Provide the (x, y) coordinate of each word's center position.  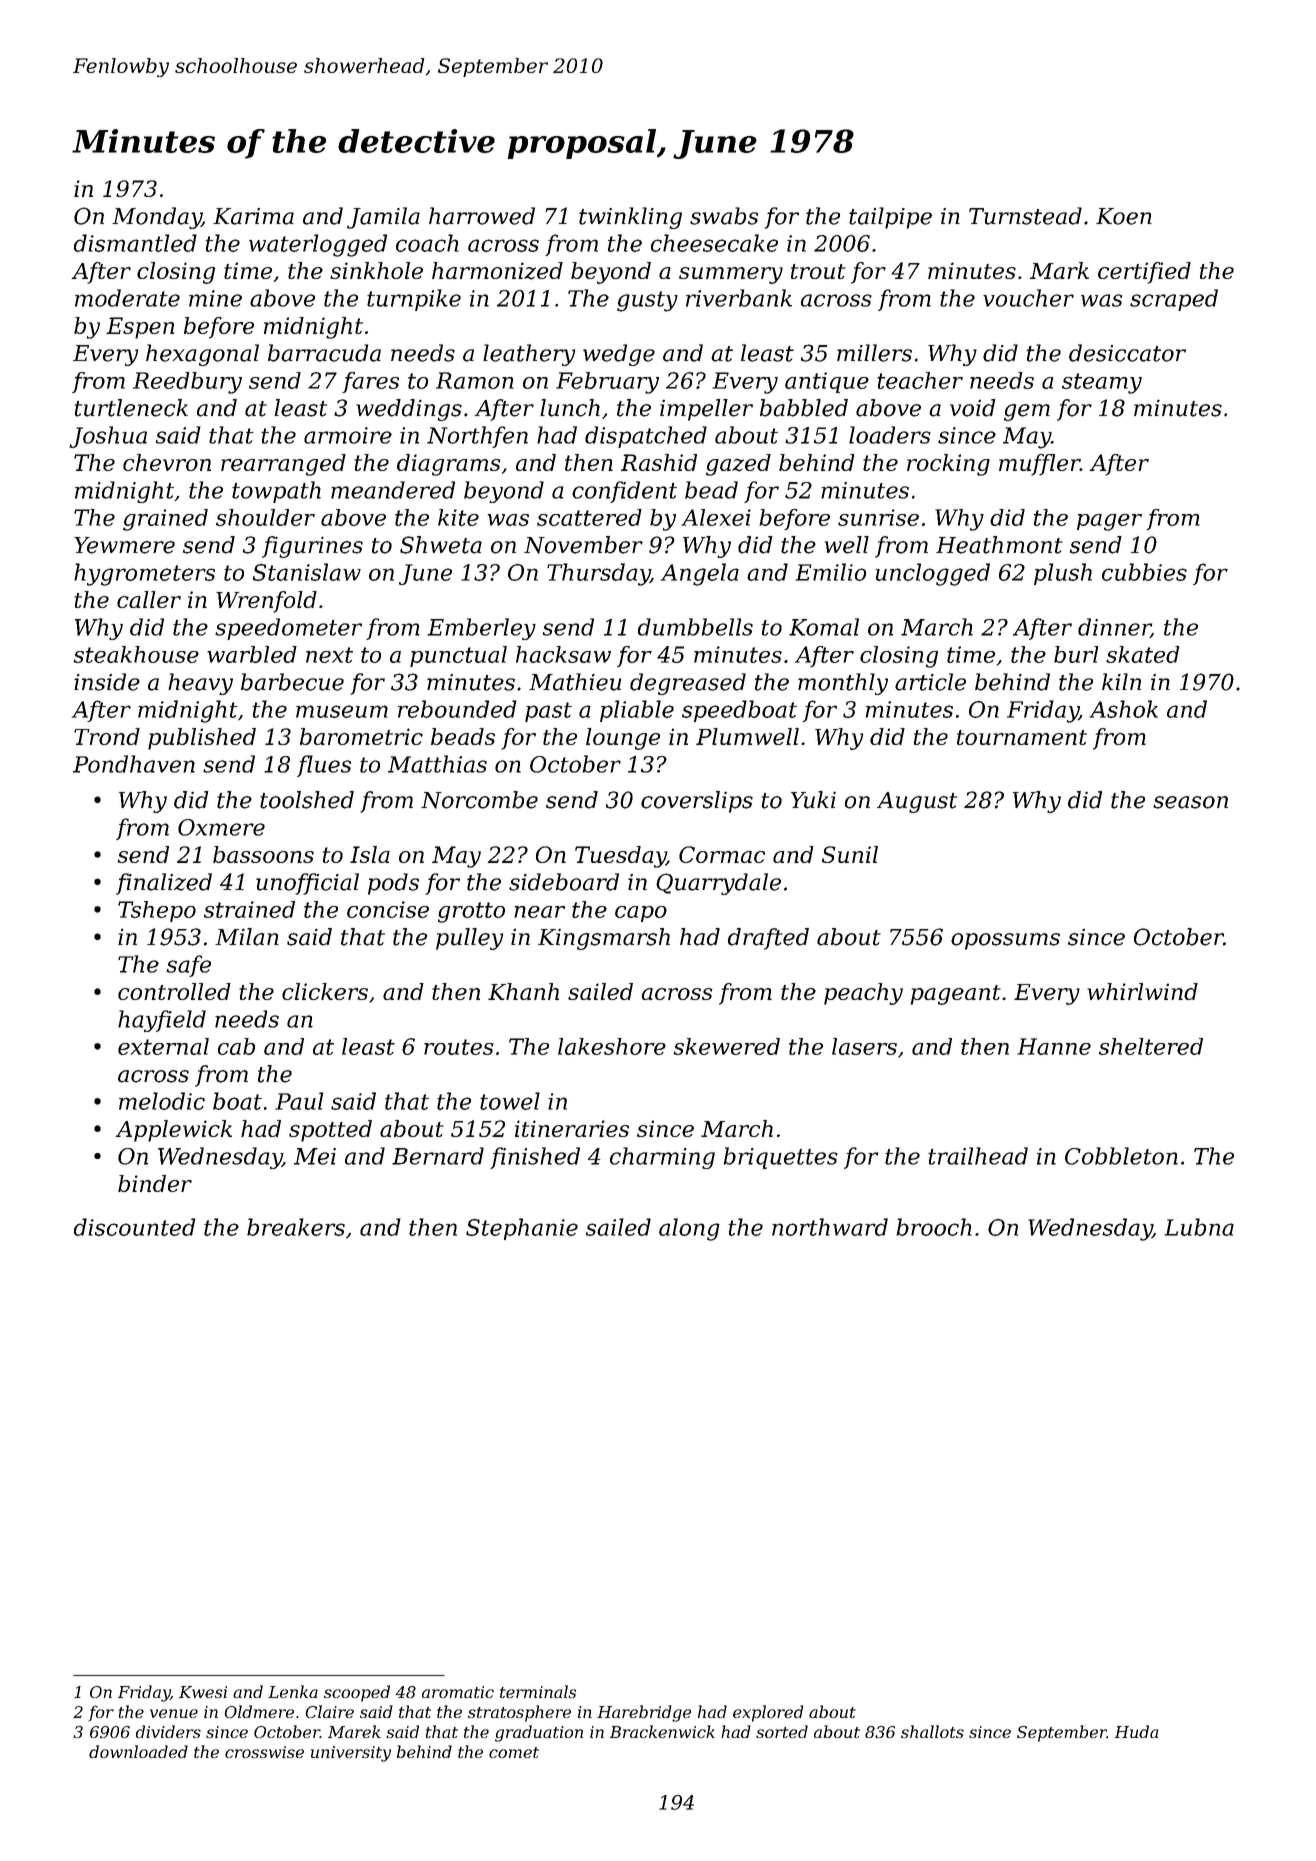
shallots (932, 1731)
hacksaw (563, 654)
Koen (1124, 216)
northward (830, 1227)
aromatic (458, 1692)
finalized (164, 884)
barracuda (324, 353)
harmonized (497, 271)
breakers (296, 1227)
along (689, 1229)
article (930, 682)
